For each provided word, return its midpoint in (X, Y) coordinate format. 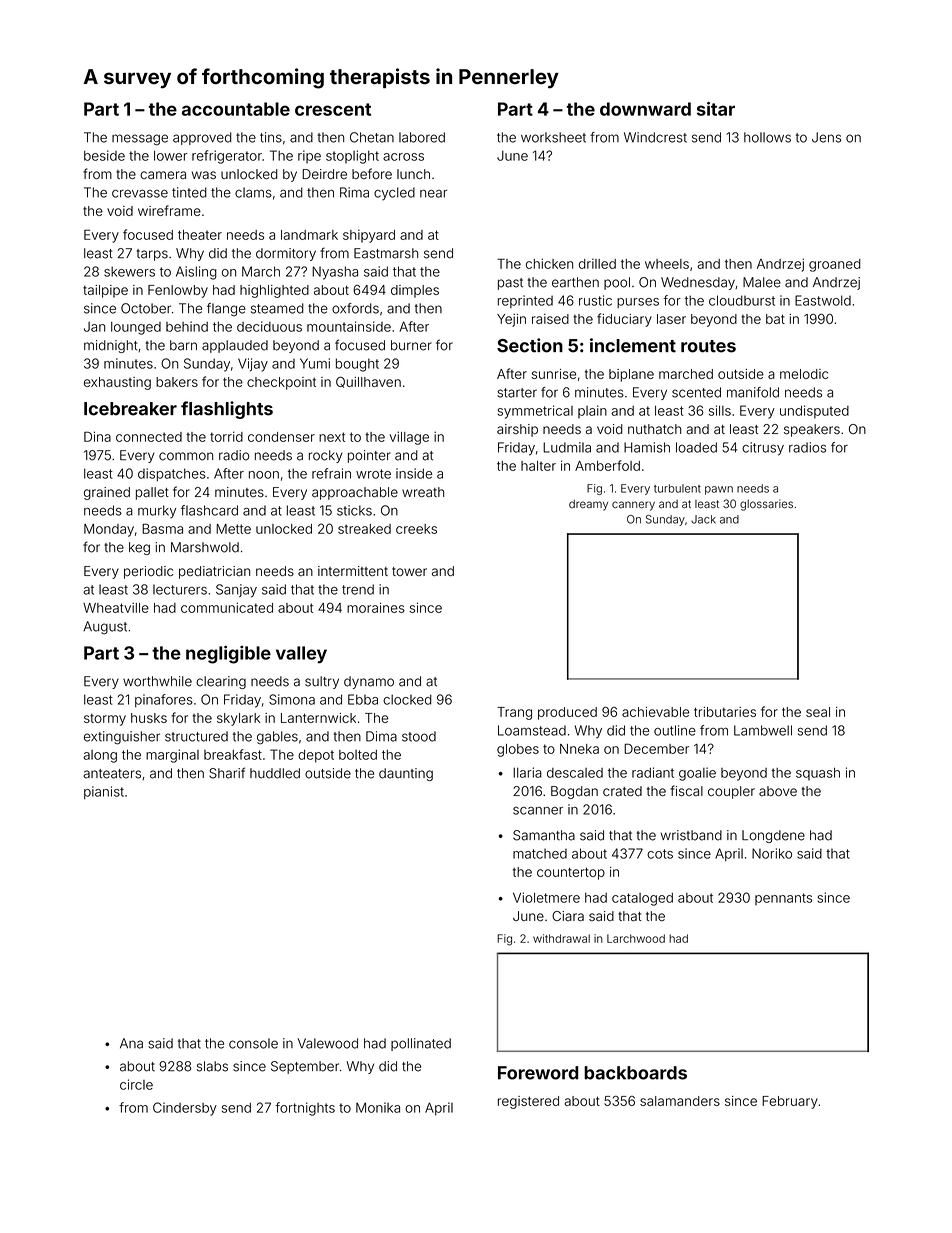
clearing (221, 682)
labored (422, 137)
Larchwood (636, 938)
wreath (423, 492)
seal (818, 712)
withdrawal (561, 938)
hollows (767, 137)
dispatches (172, 474)
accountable (236, 109)
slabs (212, 1066)
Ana (131, 1043)
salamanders (680, 1101)
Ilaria (527, 772)
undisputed (814, 412)
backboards (635, 1073)
